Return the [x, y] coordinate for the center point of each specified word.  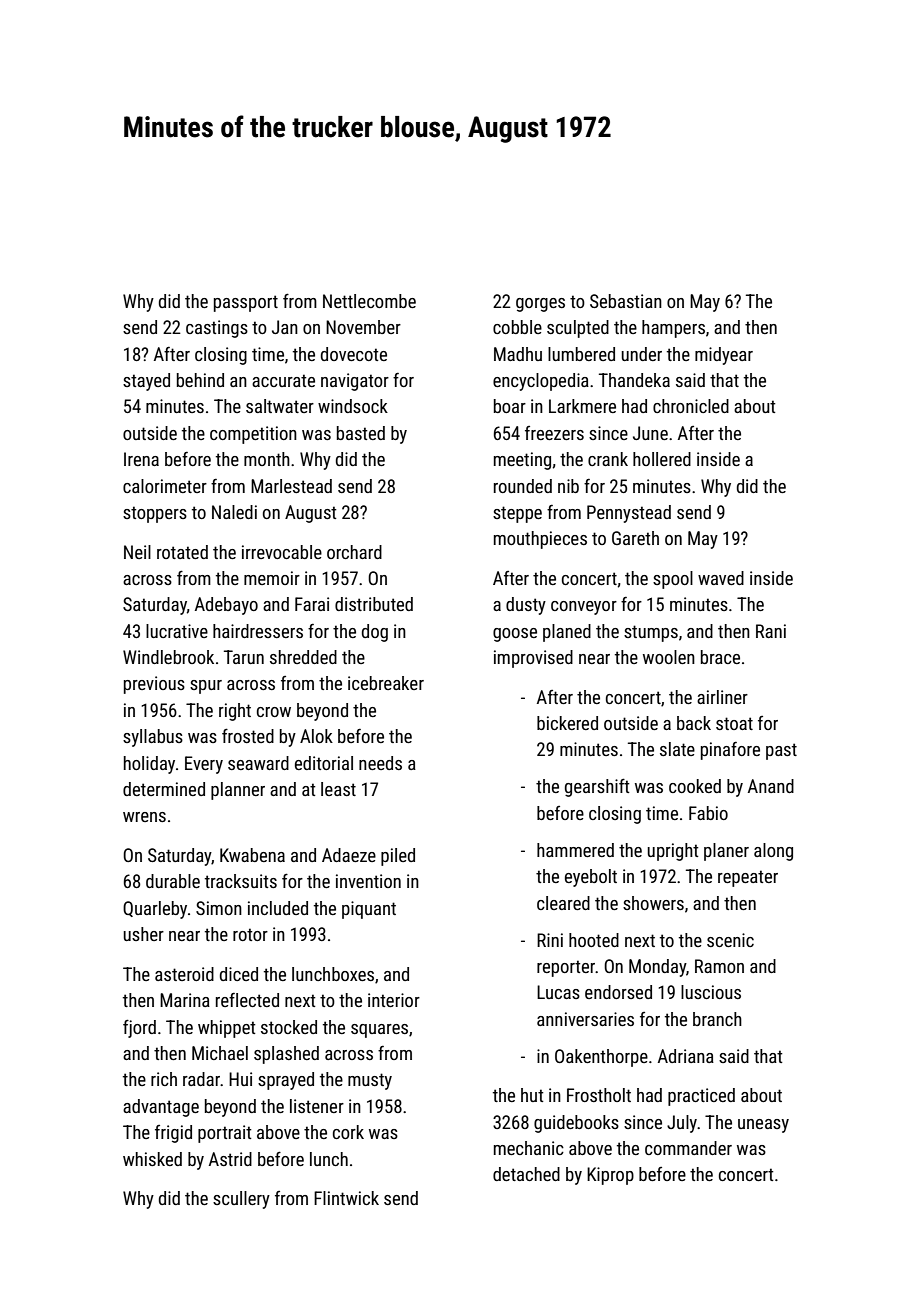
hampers [673, 329]
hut [532, 1095]
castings [217, 329]
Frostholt [599, 1095]
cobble [517, 327]
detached [526, 1174]
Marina [185, 1000]
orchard [354, 552]
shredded [303, 657]
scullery [241, 1200]
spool [673, 580]
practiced [701, 1097]
